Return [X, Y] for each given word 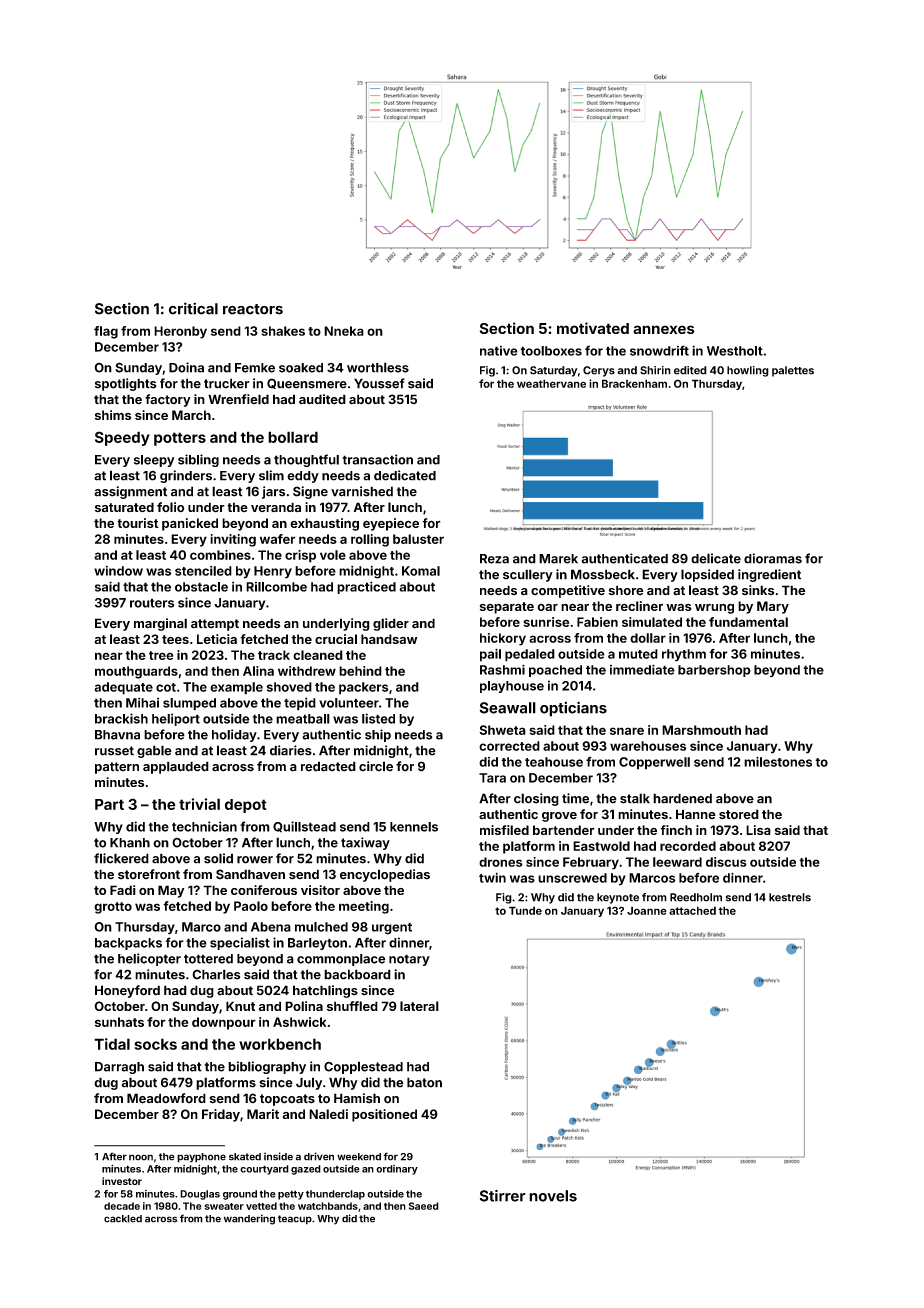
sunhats [119, 1022]
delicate [716, 558]
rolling [370, 540]
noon [141, 1157]
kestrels [790, 897]
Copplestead [363, 1067]
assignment [130, 492]
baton [424, 1082]
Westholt [735, 351]
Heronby [180, 332]
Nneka [344, 331]
